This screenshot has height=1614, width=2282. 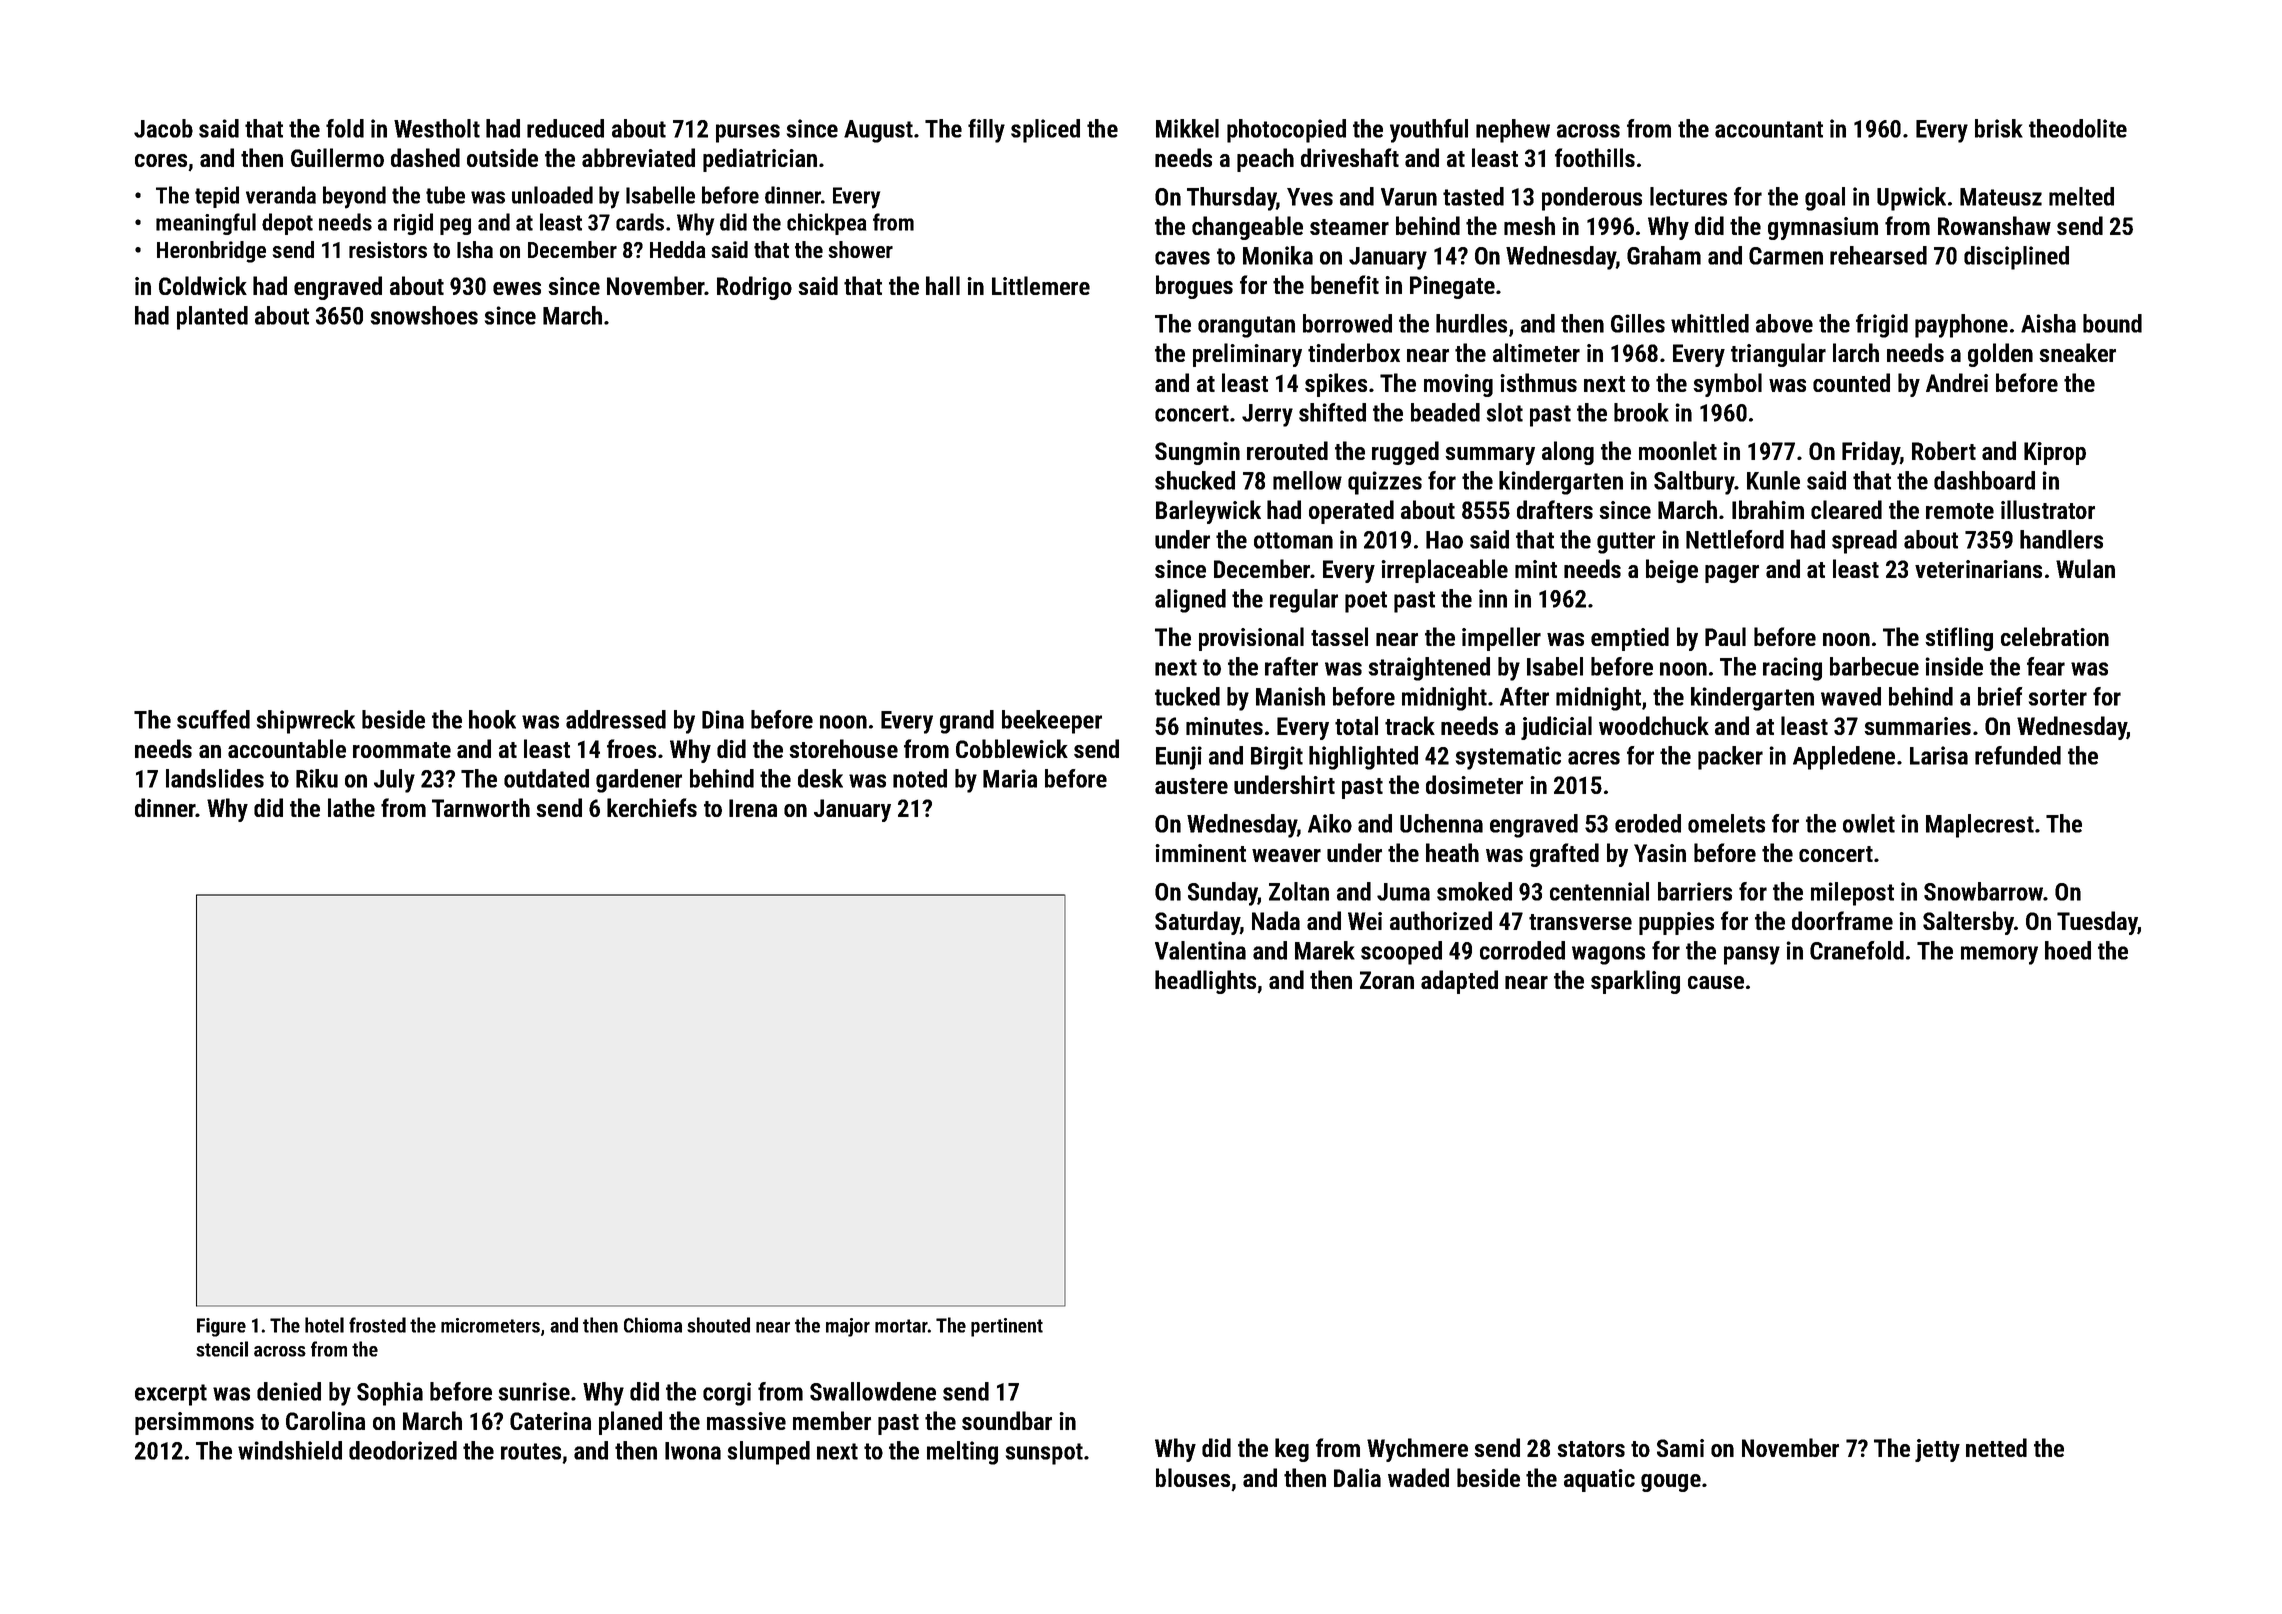 I want to click on refunded, so click(x=2018, y=755).
